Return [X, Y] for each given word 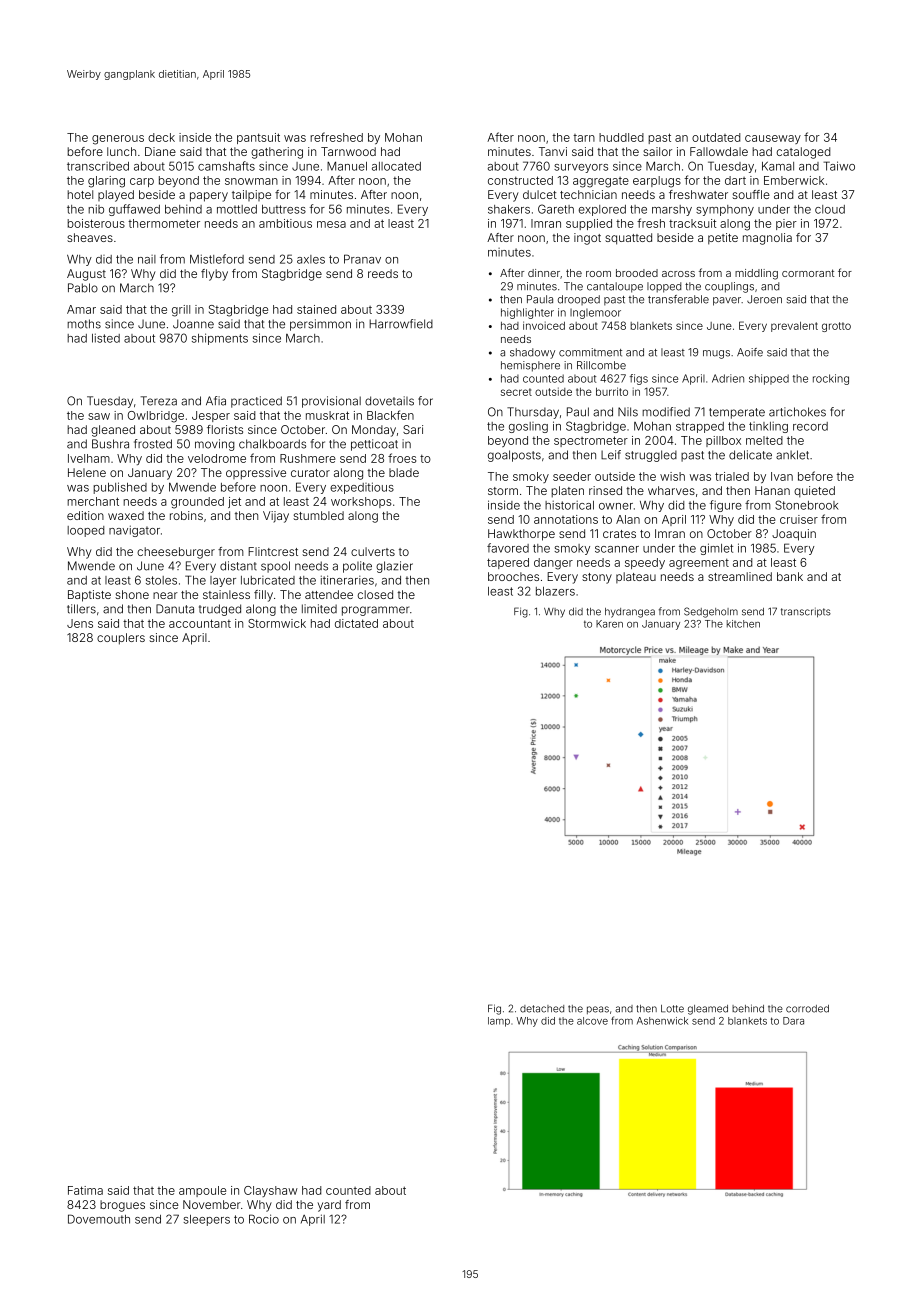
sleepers [206, 1220]
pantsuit [258, 138]
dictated [356, 623]
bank [790, 576]
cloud [830, 209]
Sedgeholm [711, 612]
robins [186, 515]
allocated [396, 166]
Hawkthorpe [521, 535]
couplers [121, 639]
